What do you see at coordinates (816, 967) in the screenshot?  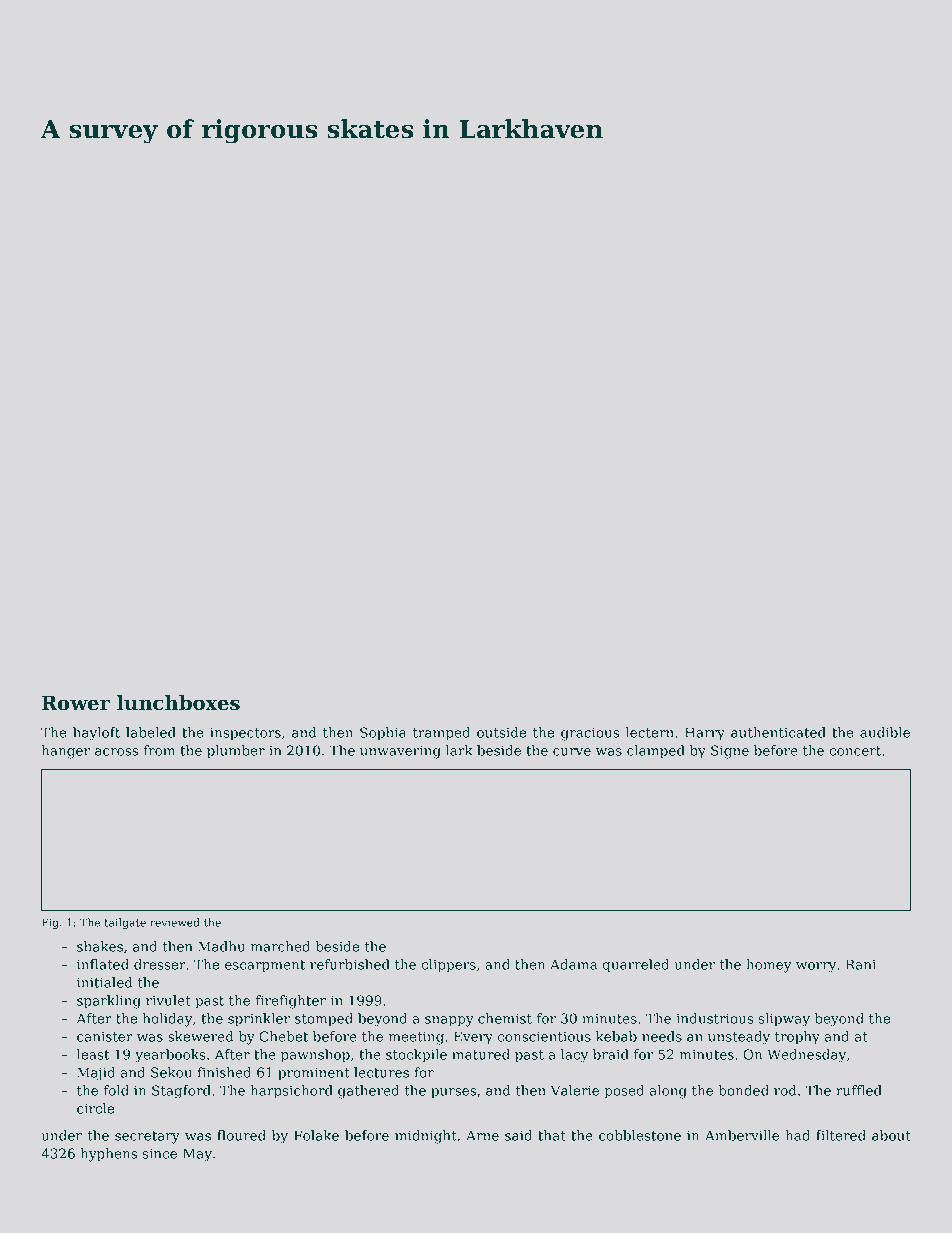 I see `worry` at bounding box center [816, 967].
